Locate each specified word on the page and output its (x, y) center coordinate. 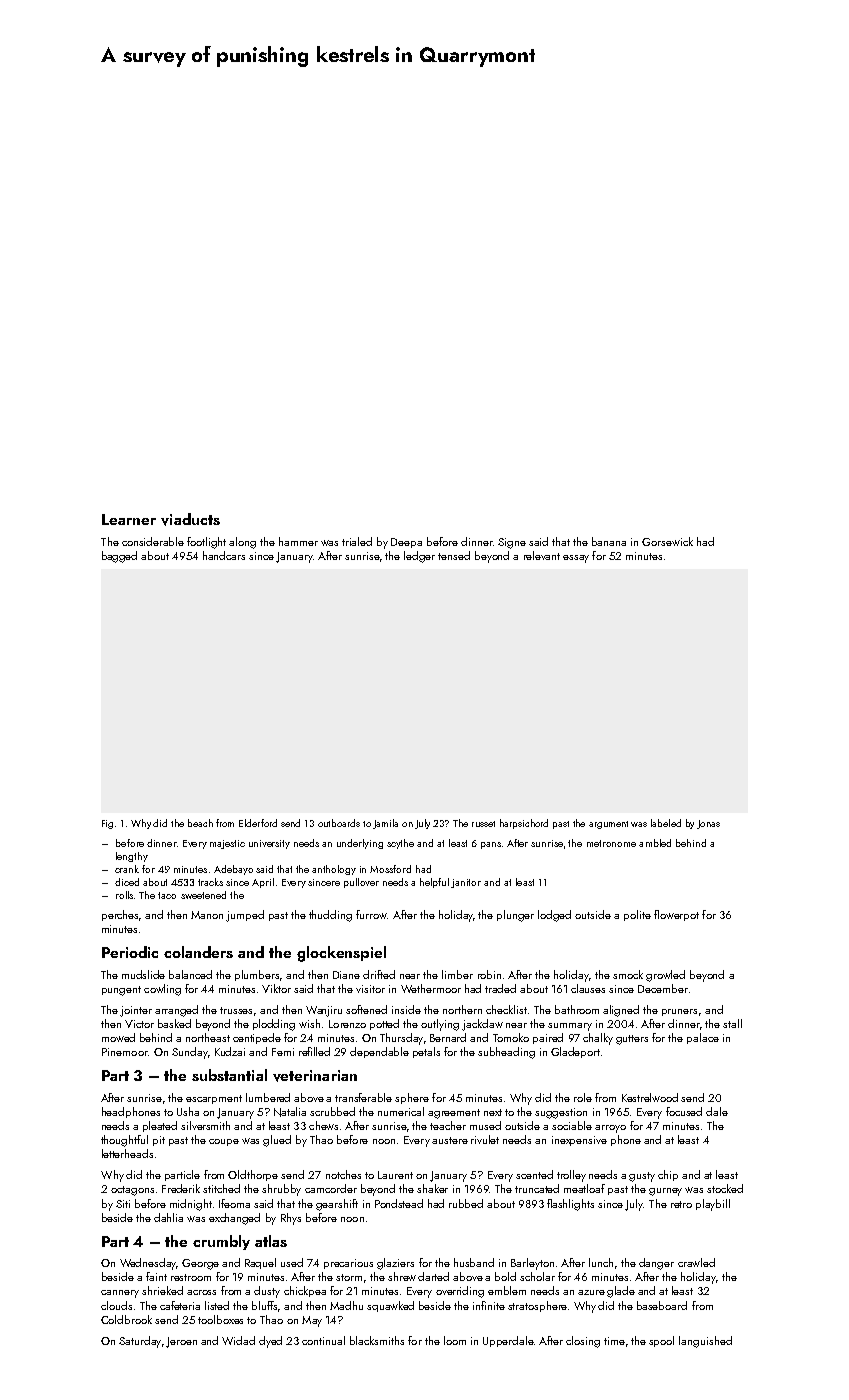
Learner (129, 519)
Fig (107, 824)
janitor (466, 883)
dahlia (168, 1217)
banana (609, 541)
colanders (198, 952)
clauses (588, 988)
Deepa (406, 543)
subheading (506, 1053)
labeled (666, 823)
